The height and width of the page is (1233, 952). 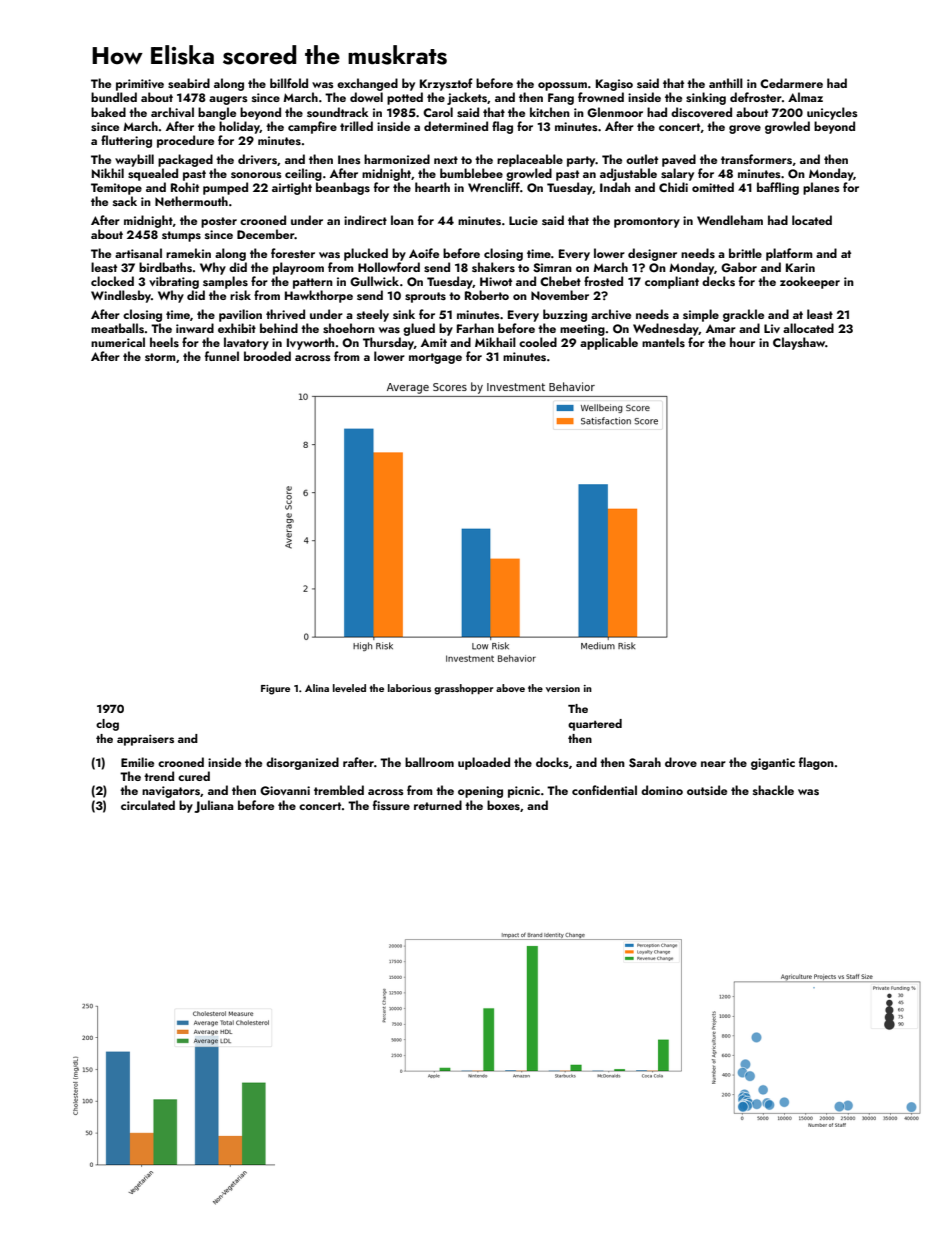 What do you see at coordinates (112, 281) in the page?
I see `clocked` at bounding box center [112, 281].
